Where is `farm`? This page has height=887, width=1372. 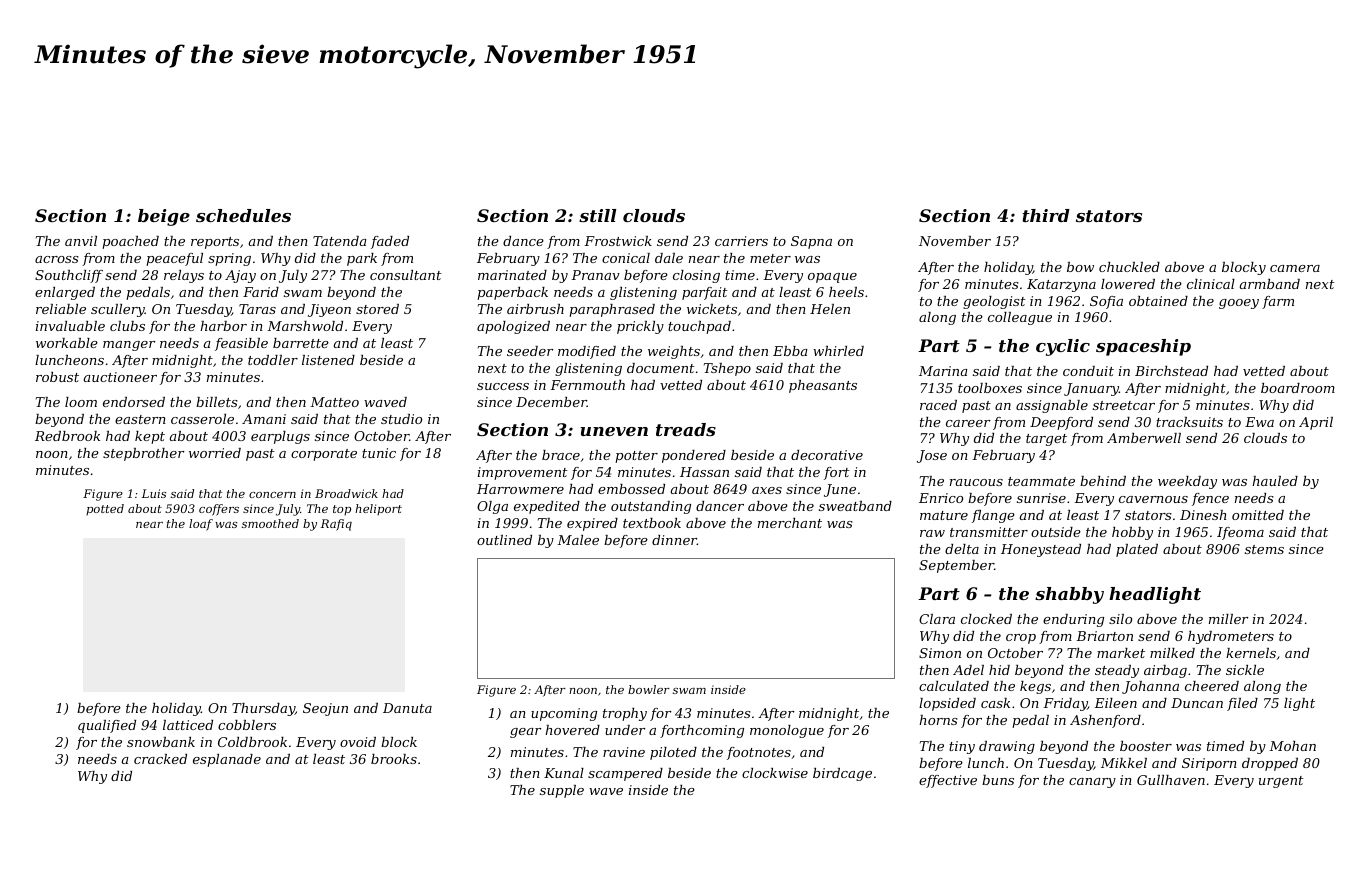 farm is located at coordinates (1278, 302).
